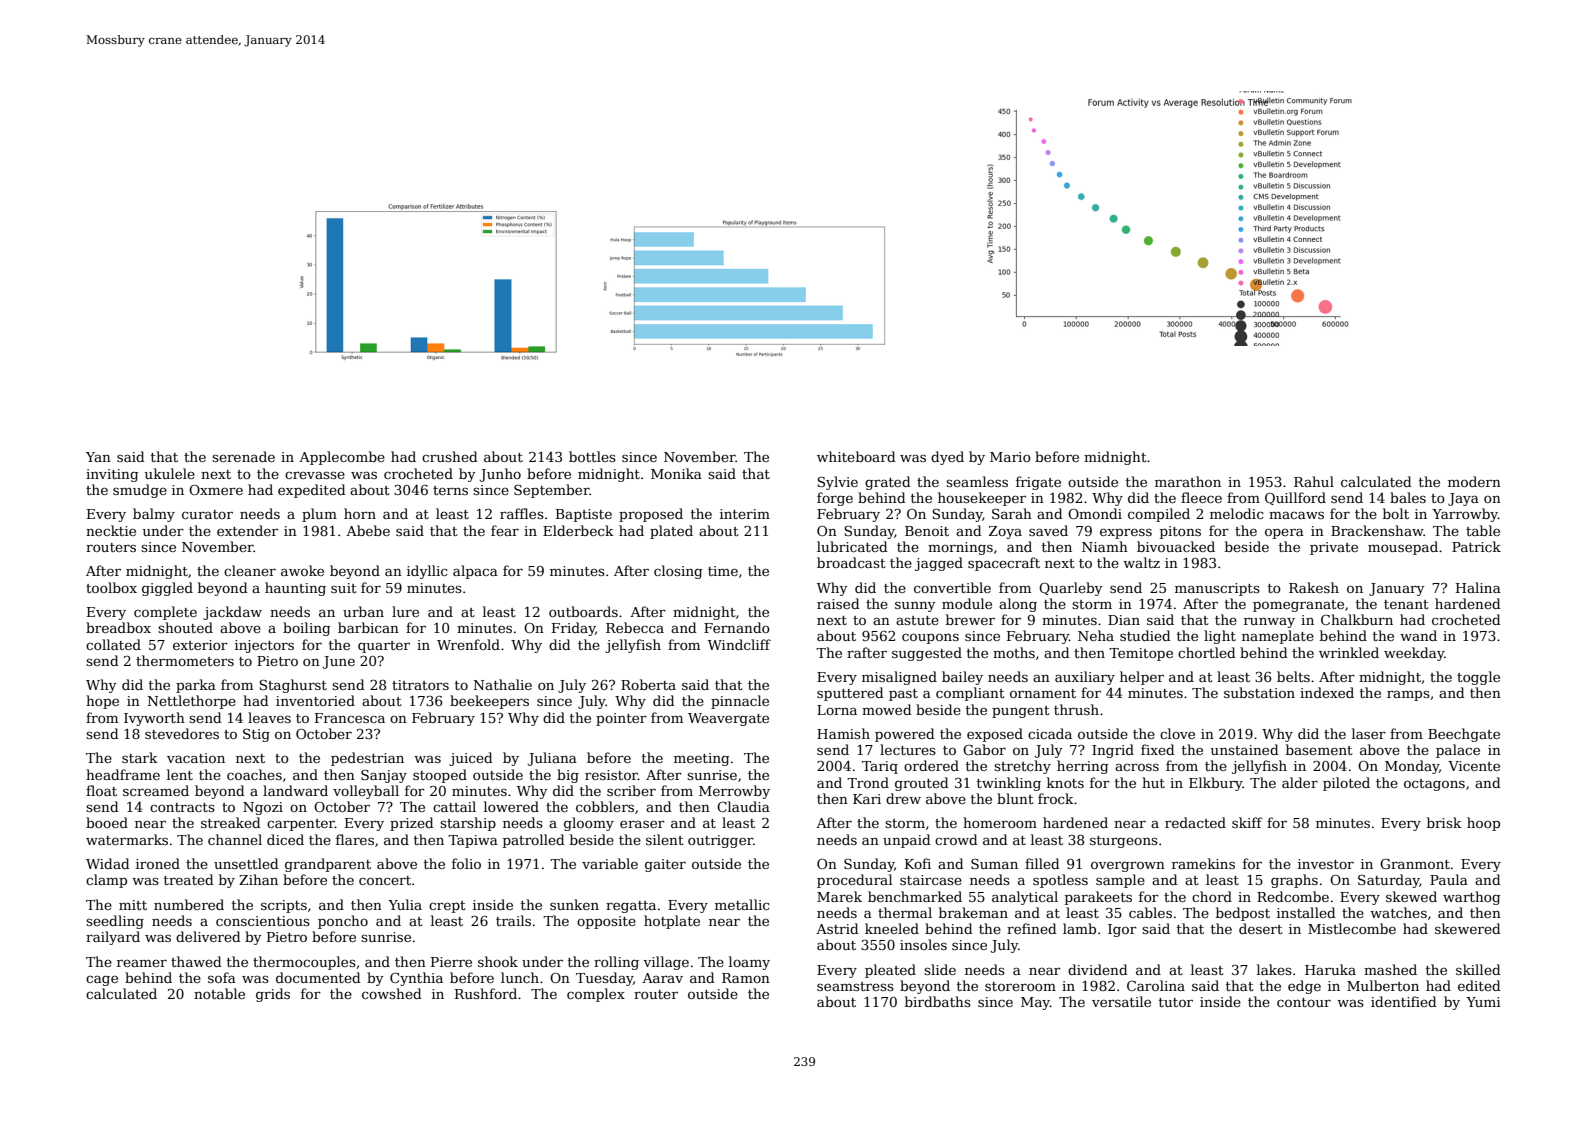 This screenshot has height=1122, width=1587. What do you see at coordinates (1009, 784) in the screenshot?
I see `twinkling` at bounding box center [1009, 784].
